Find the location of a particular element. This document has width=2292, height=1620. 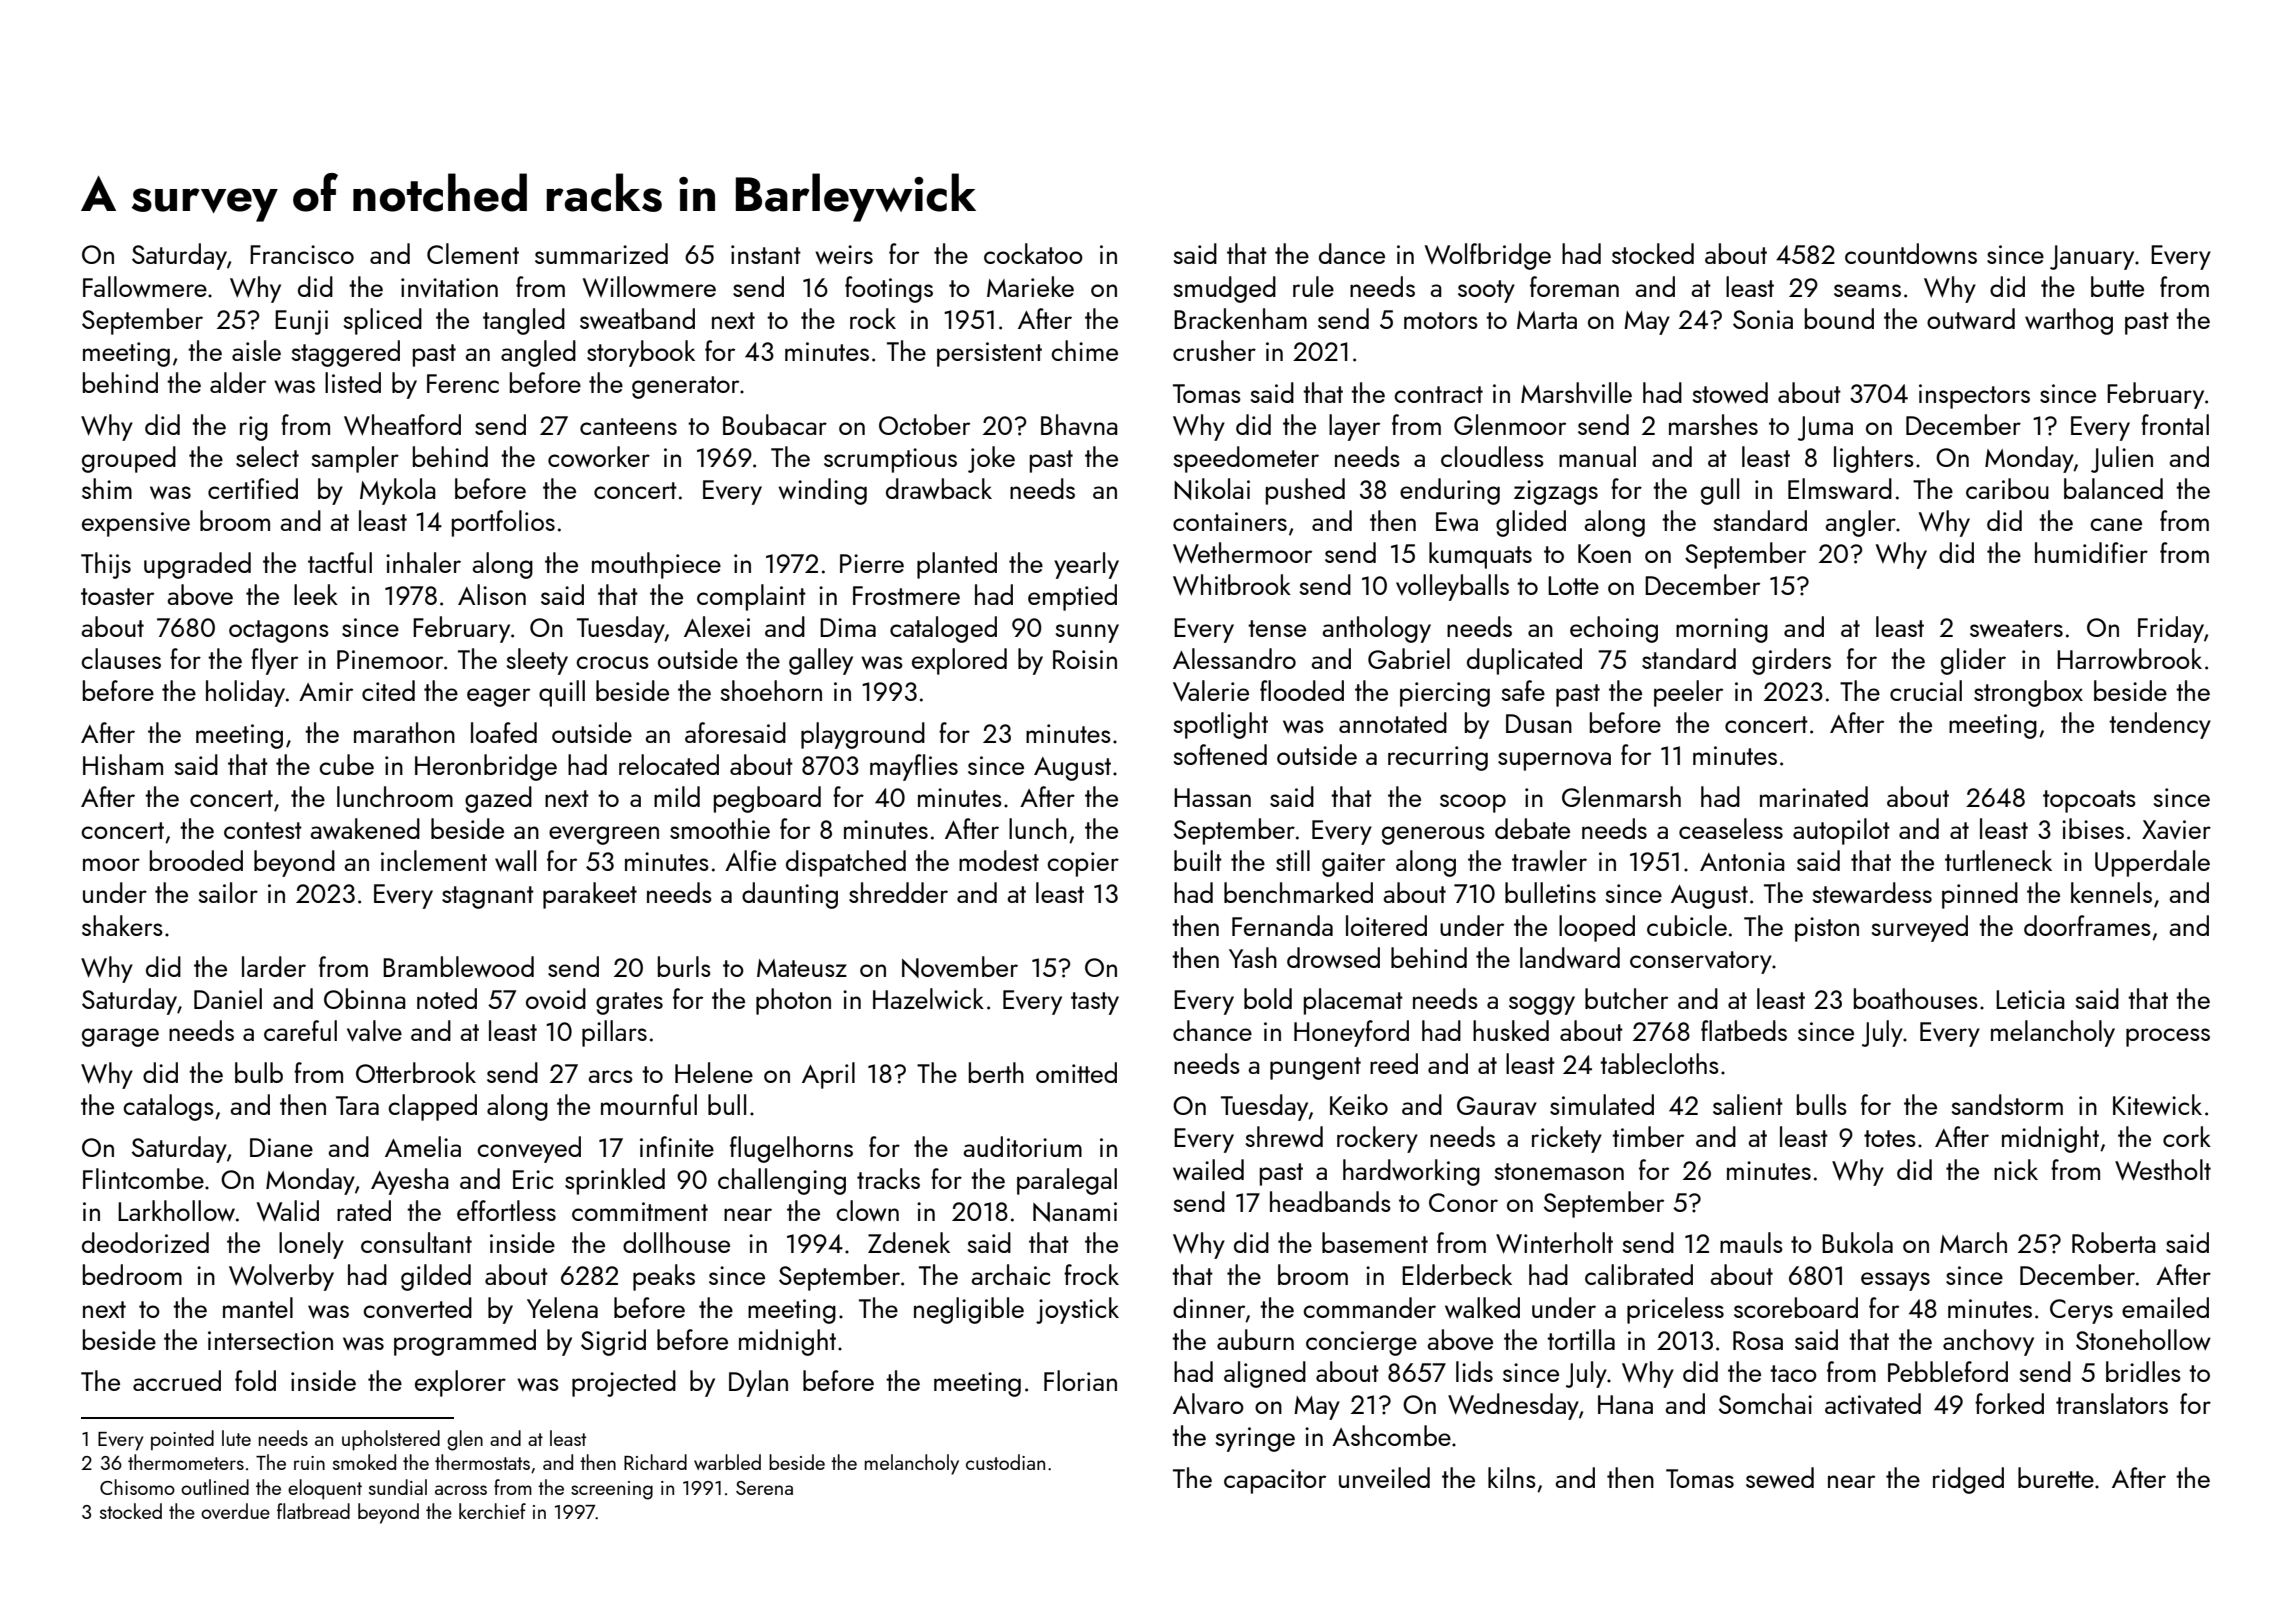

programmed is located at coordinates (465, 1342).
